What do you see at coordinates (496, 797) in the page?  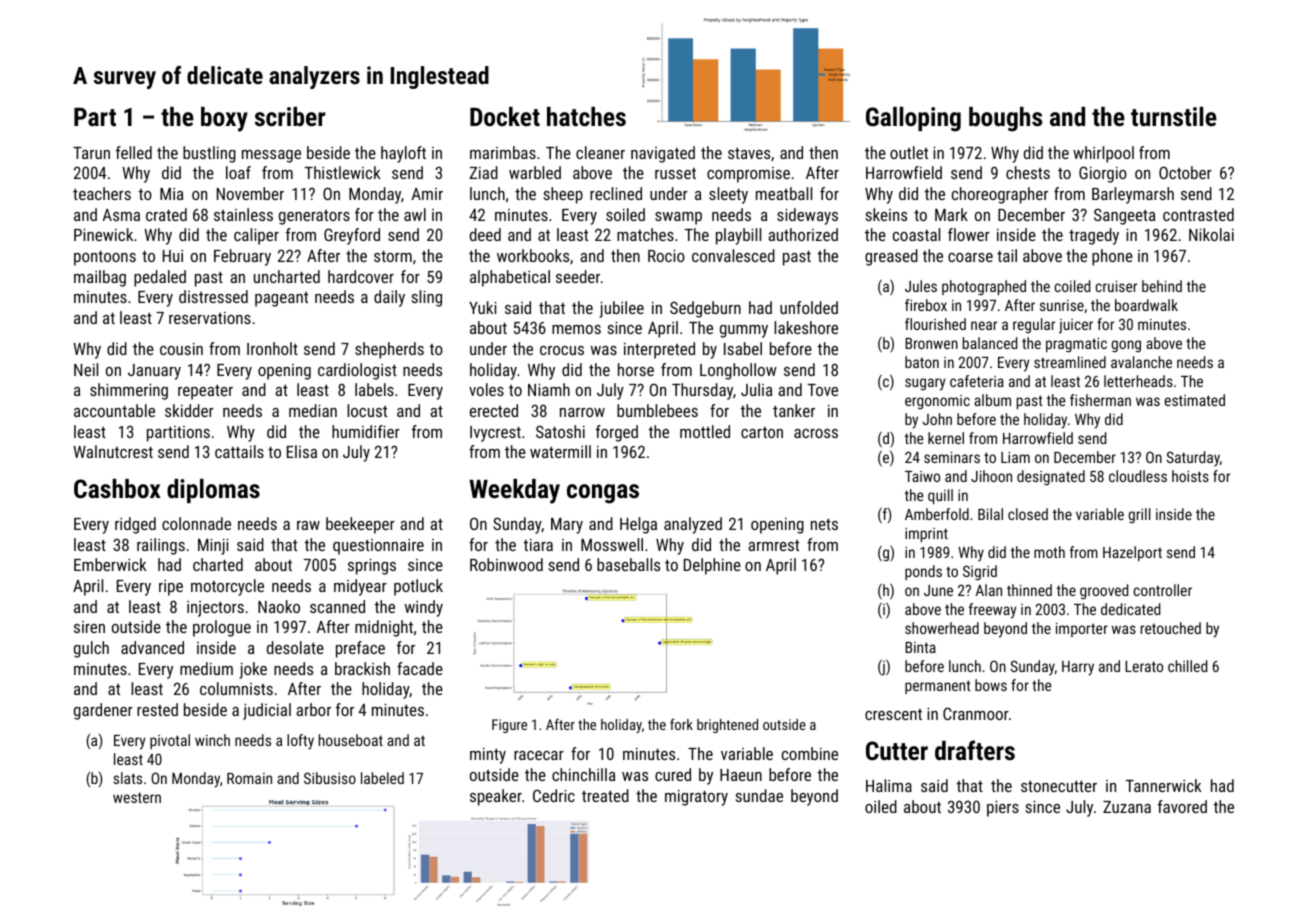 I see `speaker` at bounding box center [496, 797].
